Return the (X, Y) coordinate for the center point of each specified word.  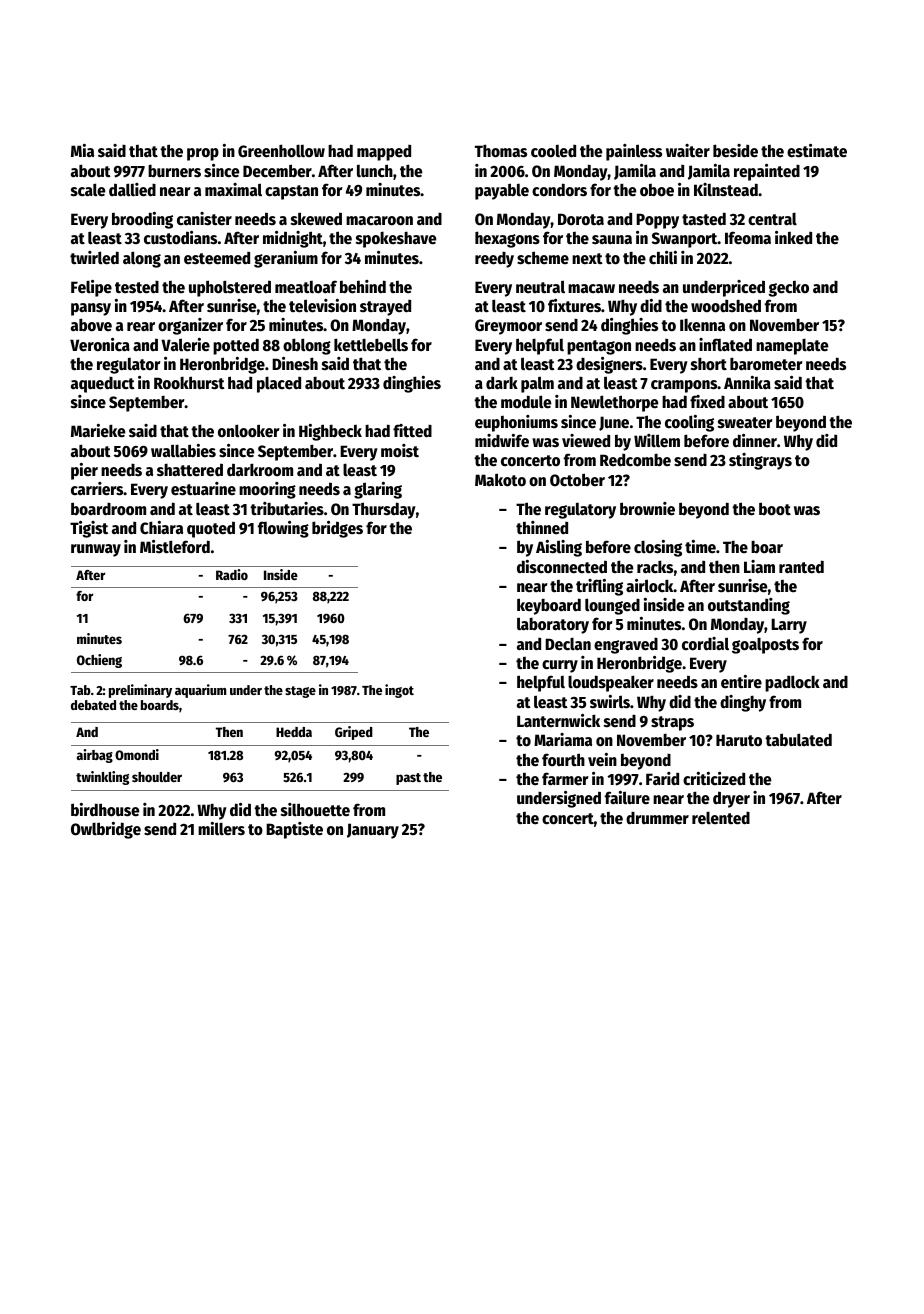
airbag (95, 756)
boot (775, 509)
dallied (132, 190)
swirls (610, 702)
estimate (817, 151)
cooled (553, 151)
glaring (378, 490)
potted (236, 346)
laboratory (553, 625)
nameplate (792, 347)
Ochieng (99, 661)
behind (363, 287)
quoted (211, 529)
